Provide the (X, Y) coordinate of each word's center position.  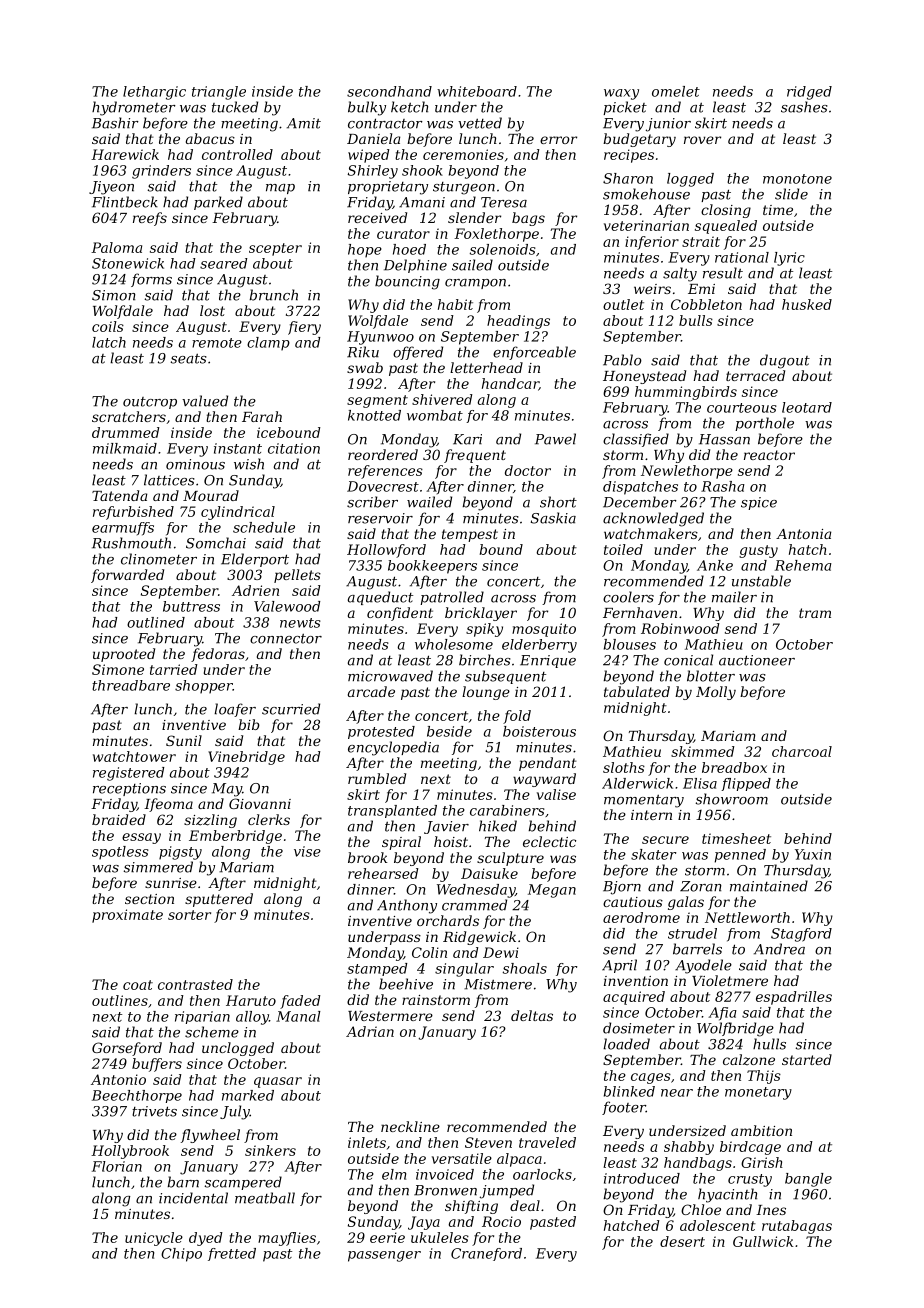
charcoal (802, 751)
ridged (809, 93)
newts (300, 623)
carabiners (507, 810)
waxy (621, 94)
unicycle (154, 1239)
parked (218, 203)
